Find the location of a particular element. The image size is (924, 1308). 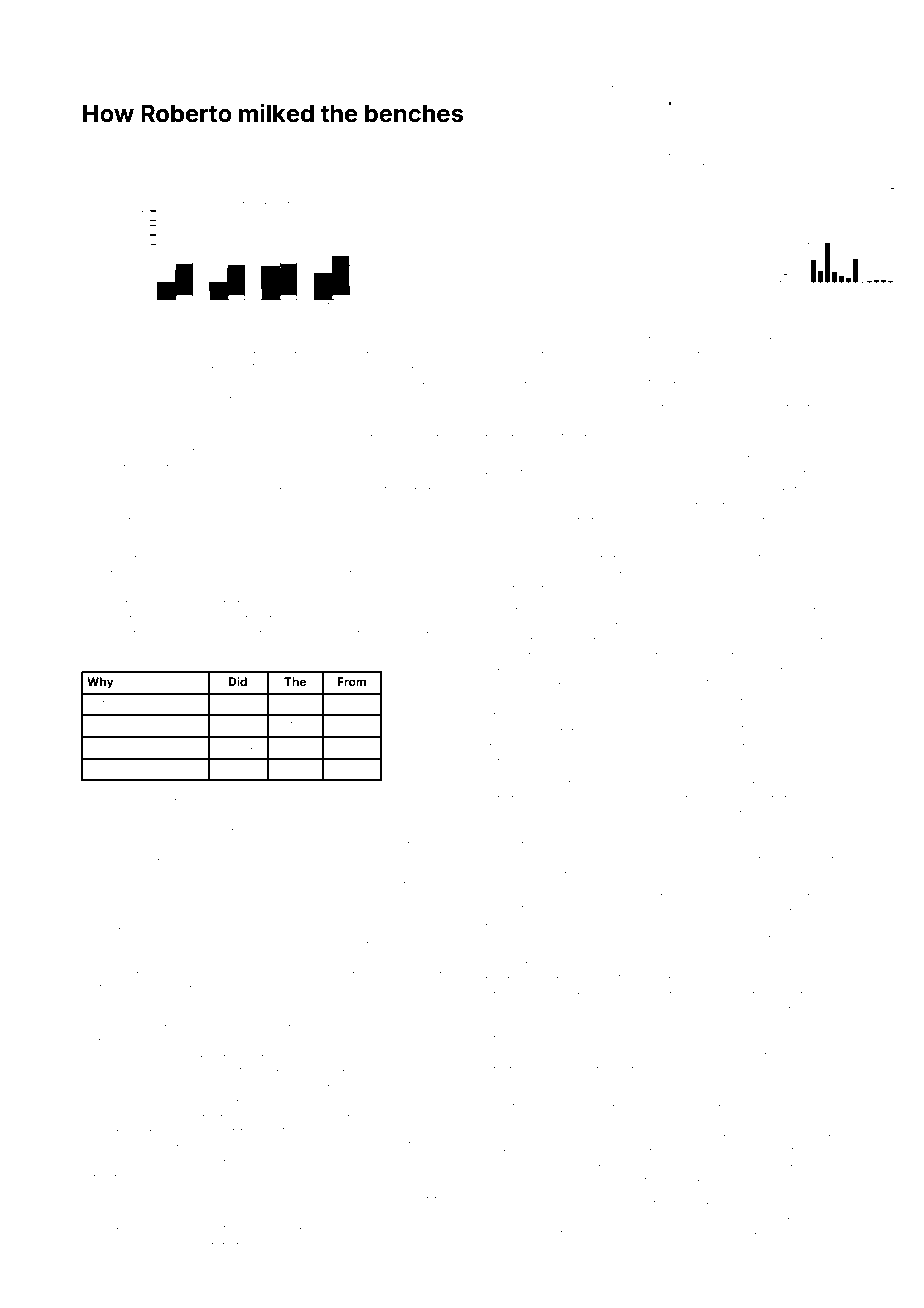

identified is located at coordinates (538, 989).
